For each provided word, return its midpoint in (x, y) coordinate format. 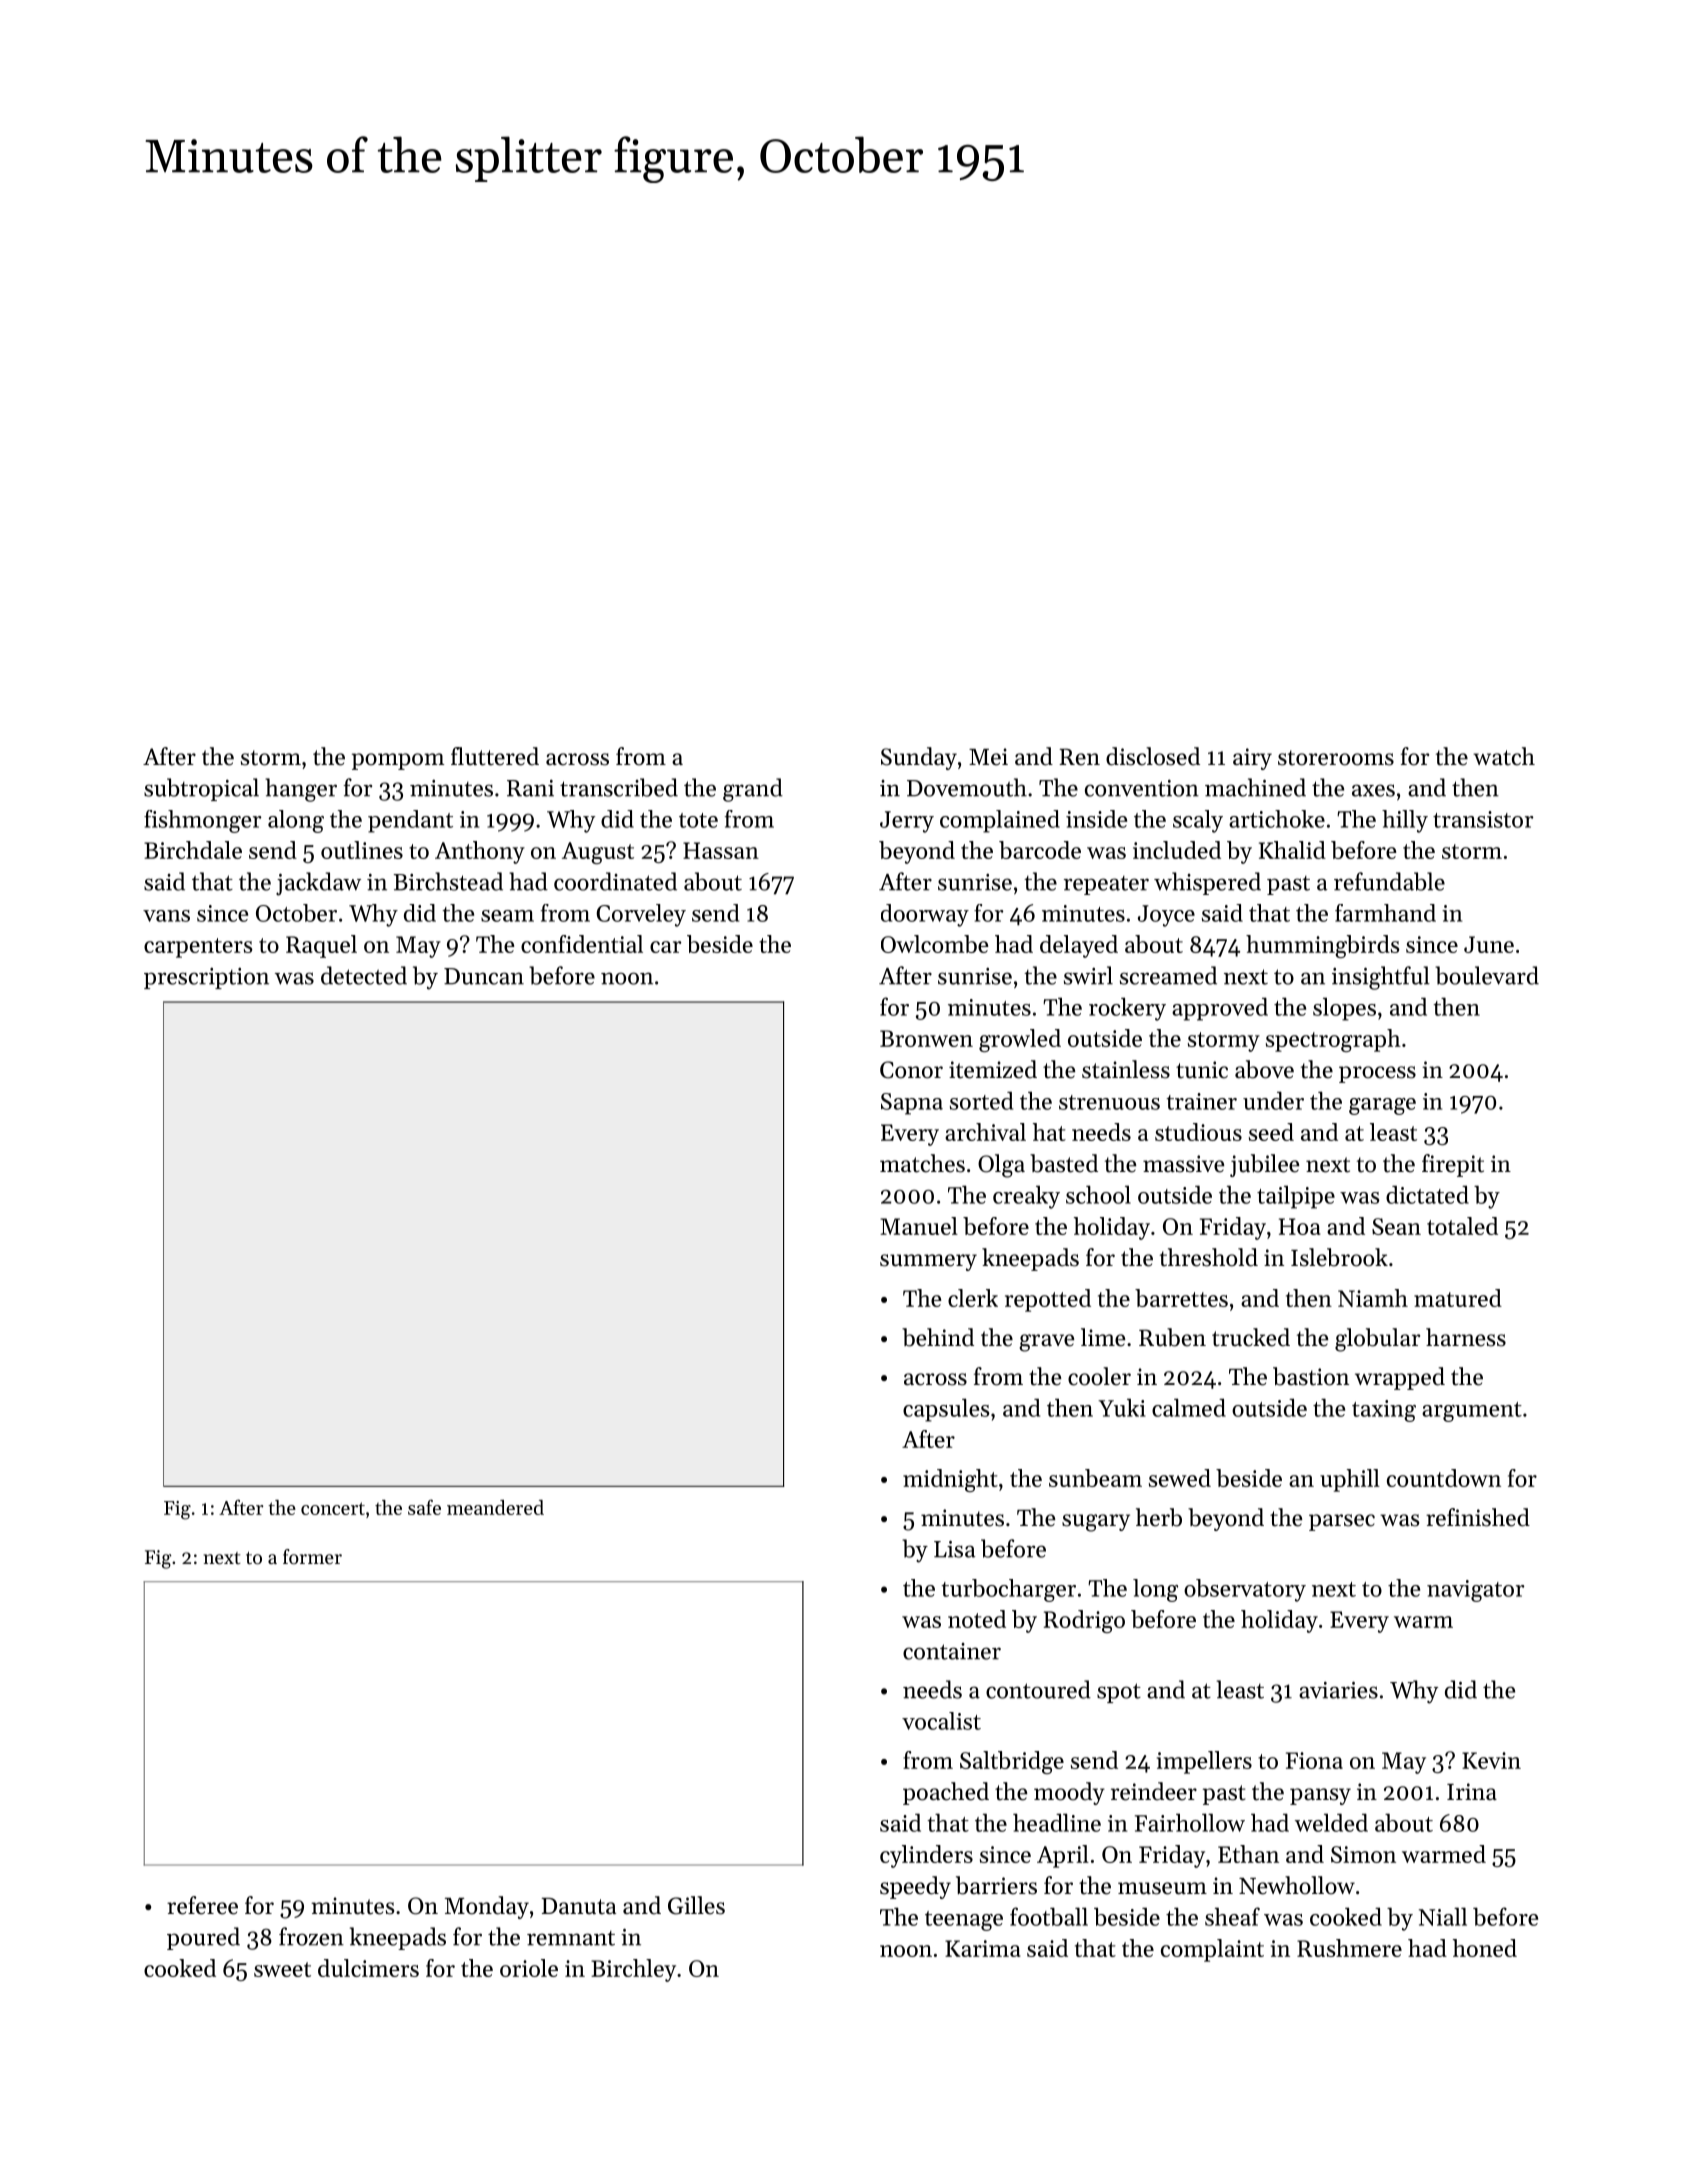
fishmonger (203, 821)
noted (977, 1619)
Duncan (484, 976)
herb (1159, 1517)
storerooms (1336, 758)
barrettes (1181, 1298)
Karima (983, 1948)
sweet (282, 1969)
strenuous (1109, 1102)
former (312, 1557)
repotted (1048, 1300)
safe (424, 1507)
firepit (1453, 1165)
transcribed (619, 787)
